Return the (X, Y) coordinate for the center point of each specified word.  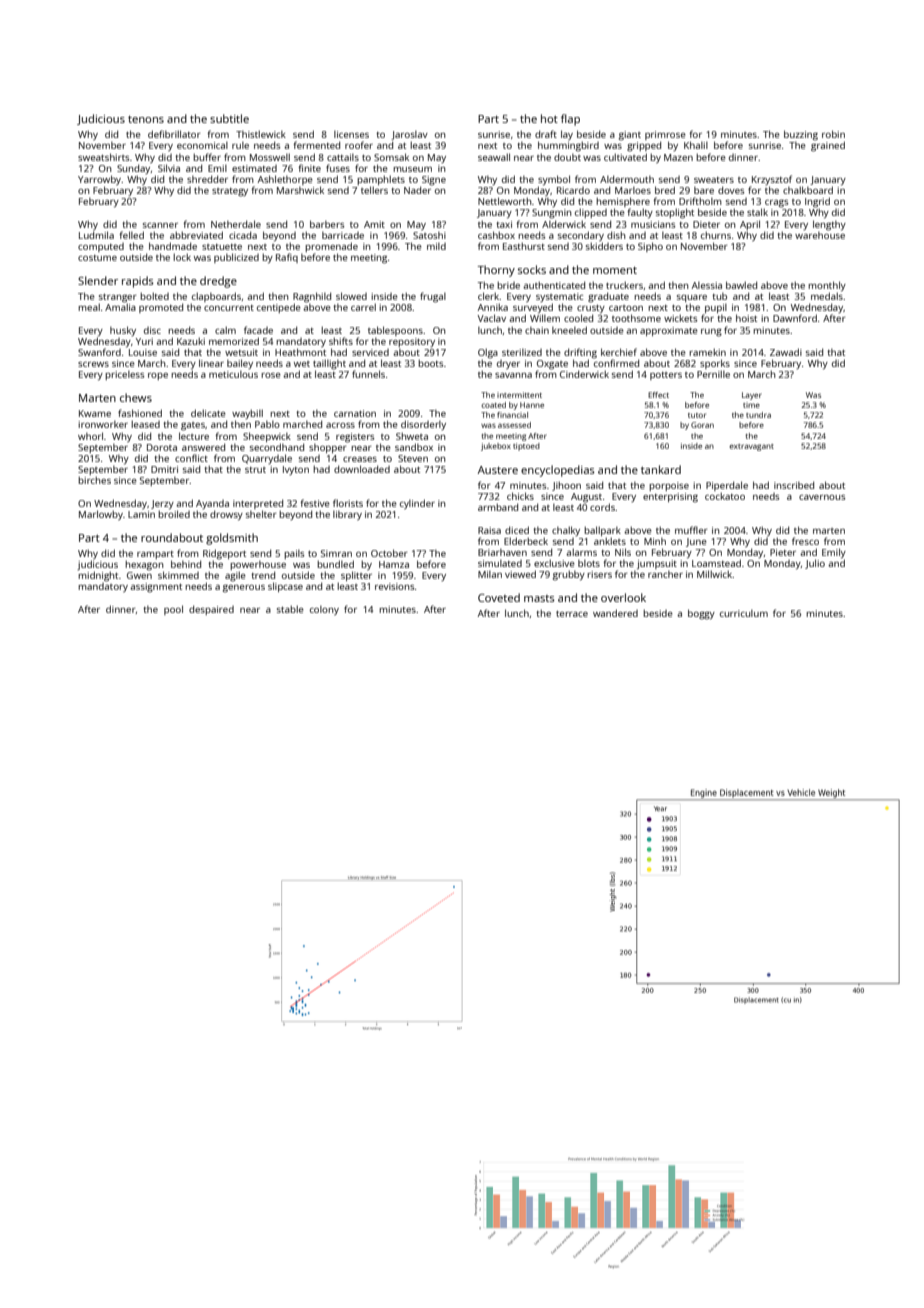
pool (173, 610)
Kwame (95, 413)
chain (537, 330)
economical (202, 145)
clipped (591, 213)
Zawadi (786, 352)
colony (324, 610)
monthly (827, 286)
